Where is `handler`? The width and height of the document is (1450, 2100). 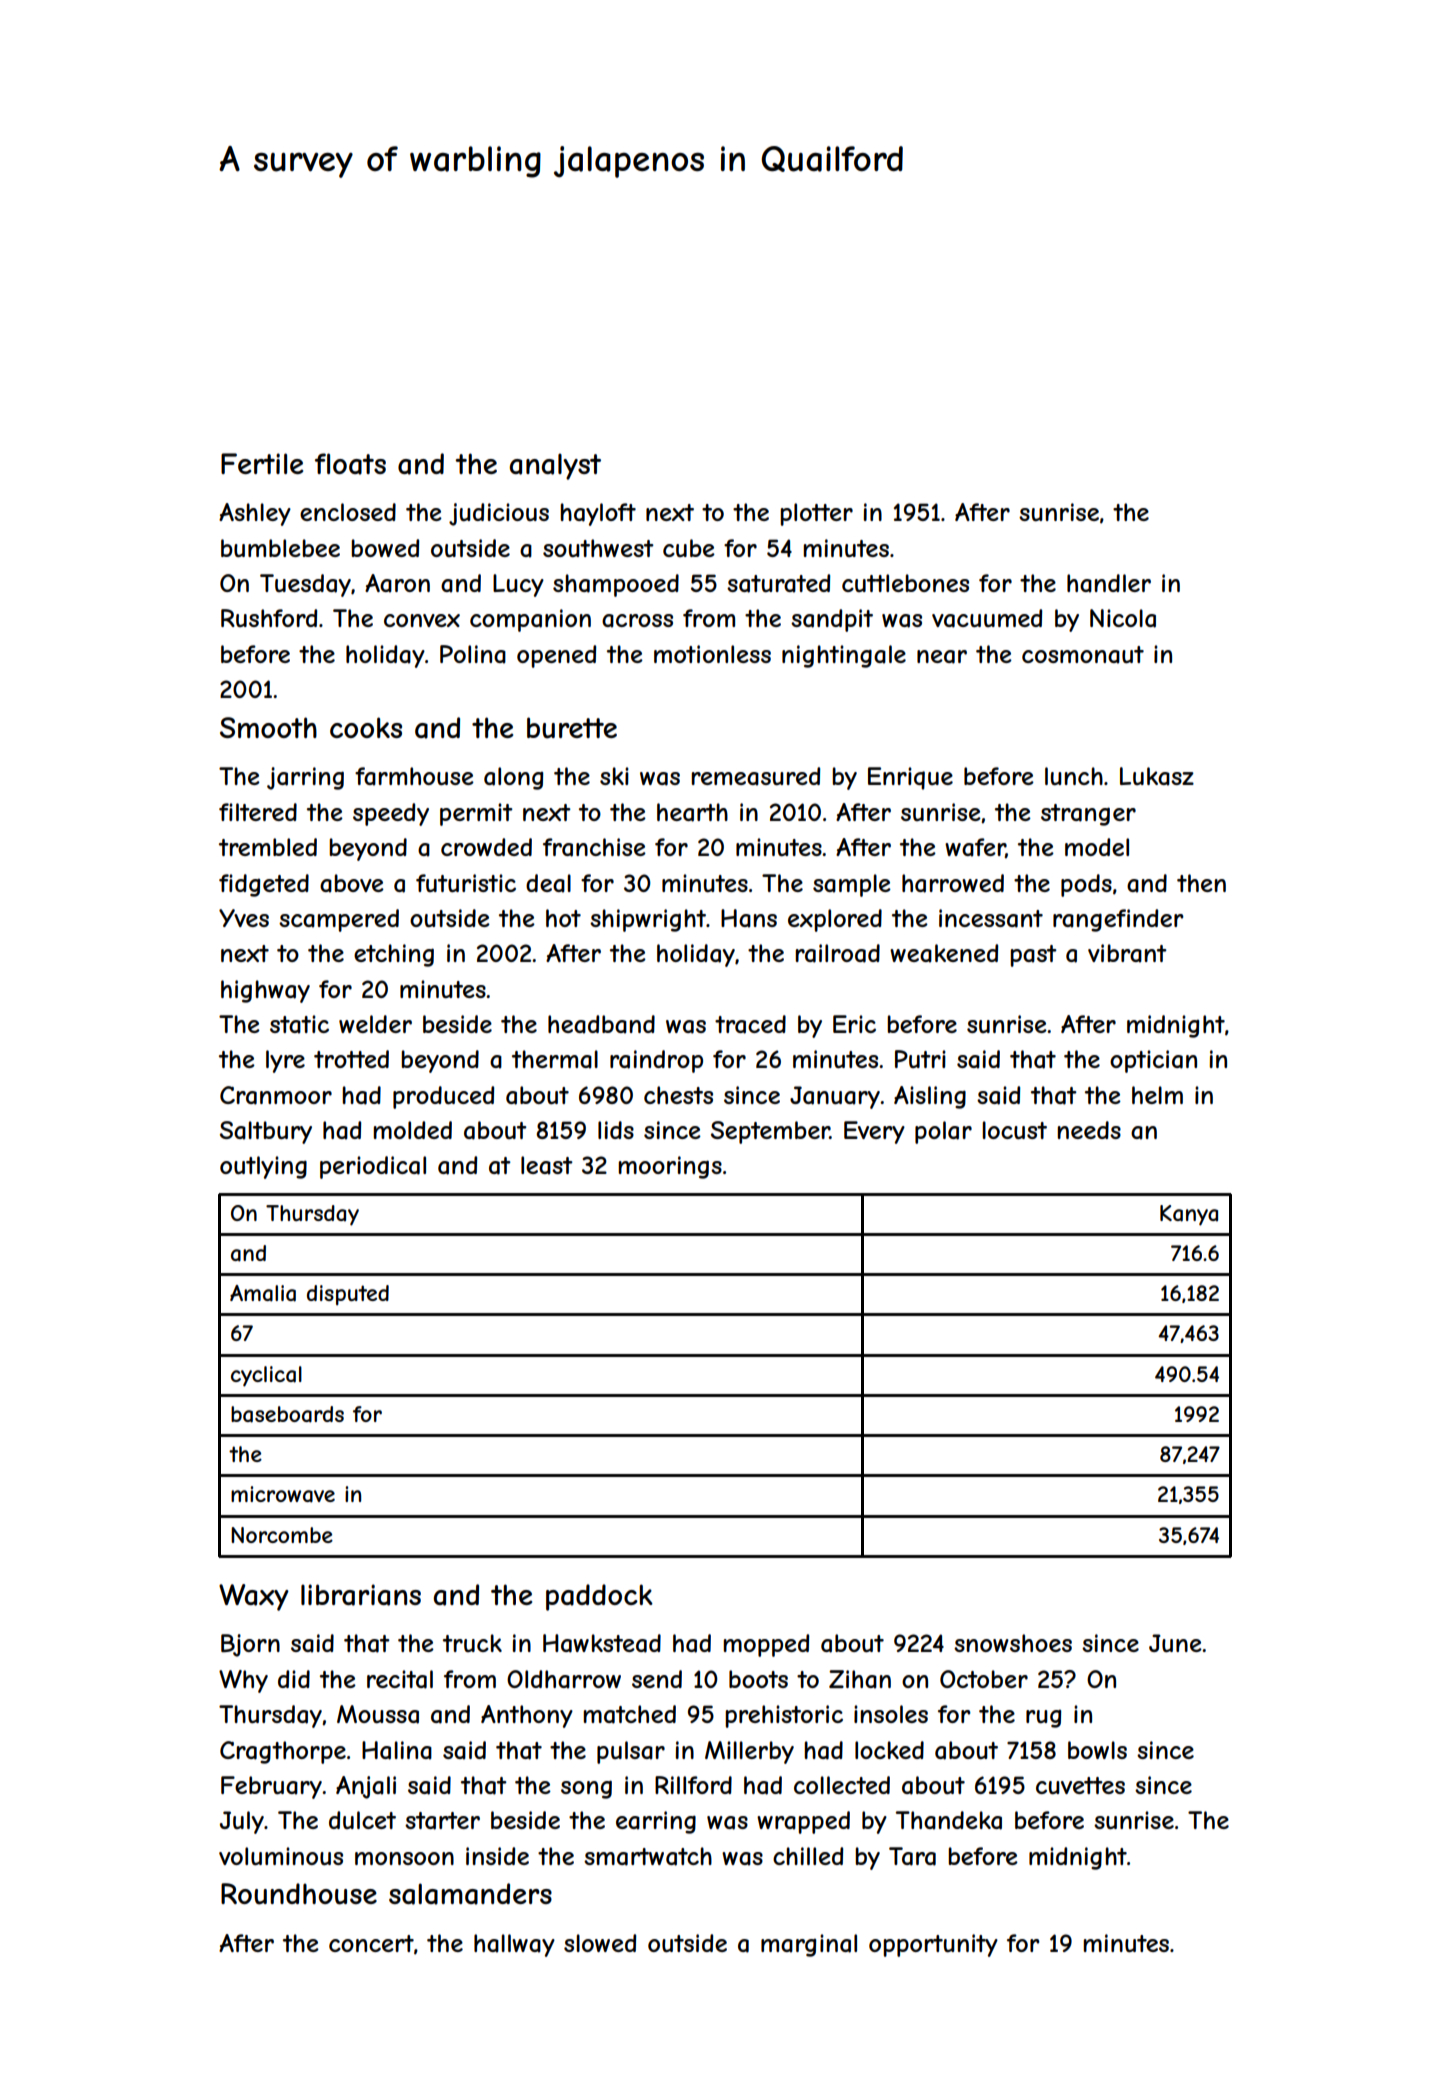
handler is located at coordinates (1109, 583).
